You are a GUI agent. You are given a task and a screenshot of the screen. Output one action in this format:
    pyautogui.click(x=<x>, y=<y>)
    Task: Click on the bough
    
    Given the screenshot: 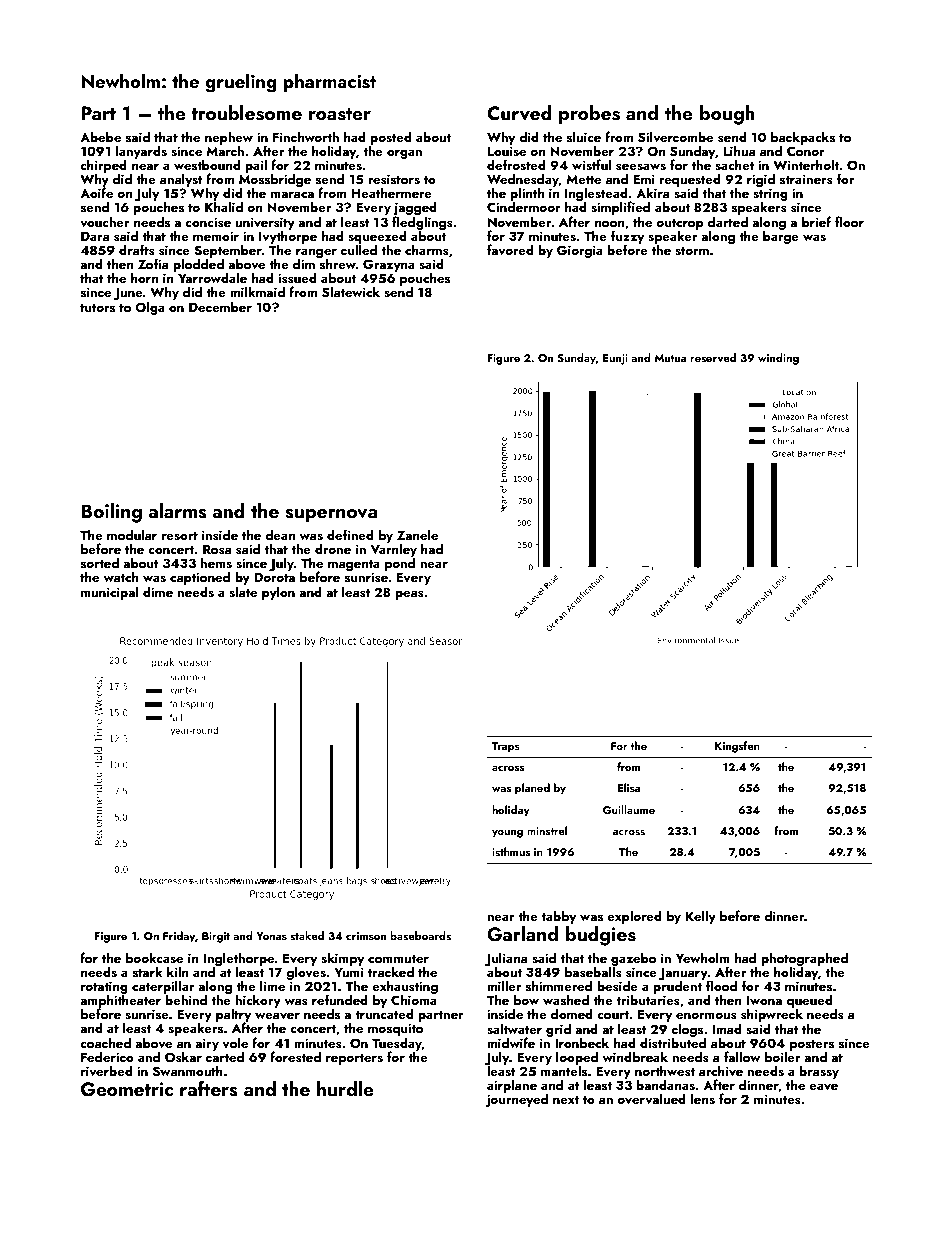 What is the action you would take?
    pyautogui.click(x=727, y=115)
